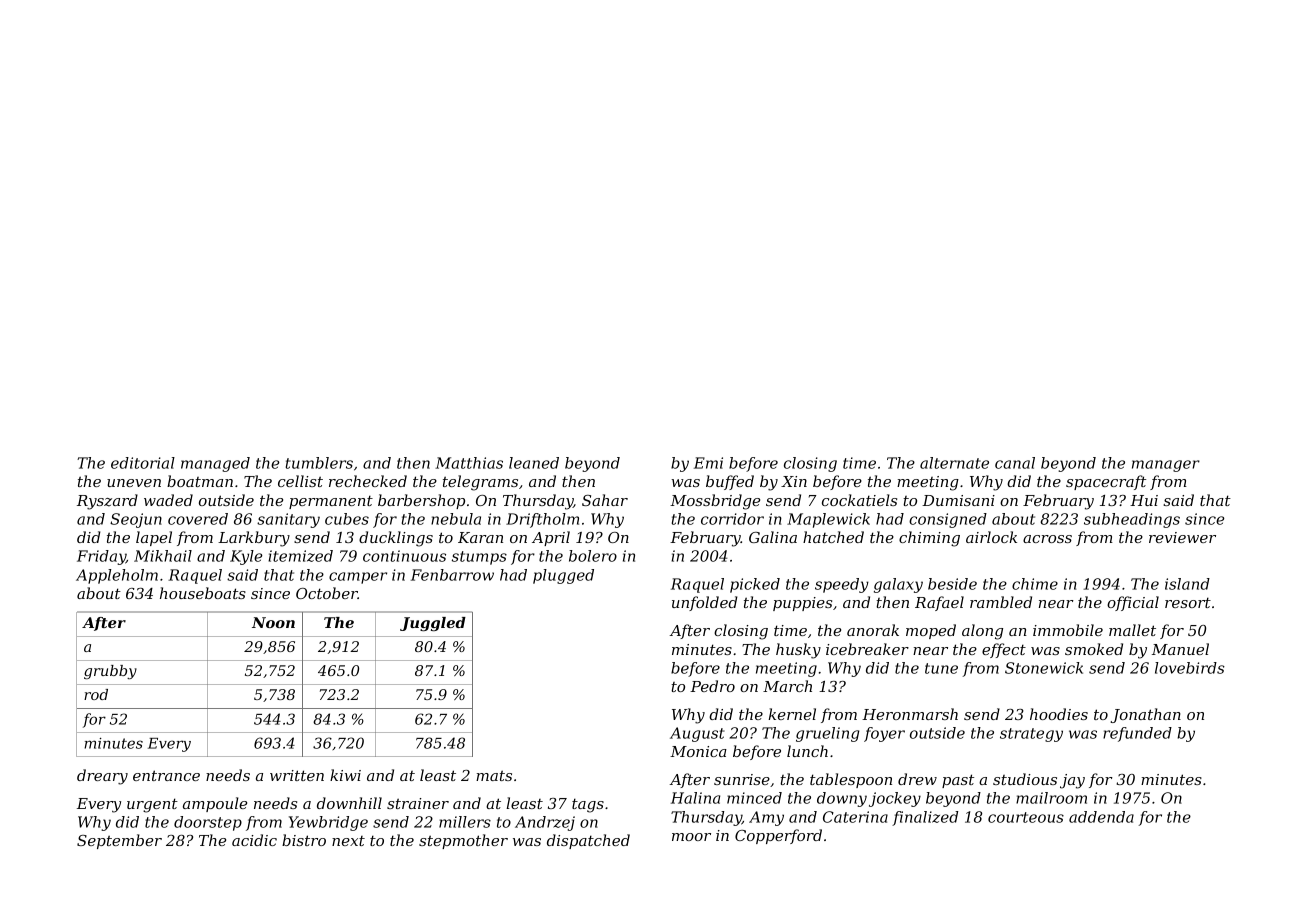  What do you see at coordinates (101, 557) in the image?
I see `Friday` at bounding box center [101, 557].
